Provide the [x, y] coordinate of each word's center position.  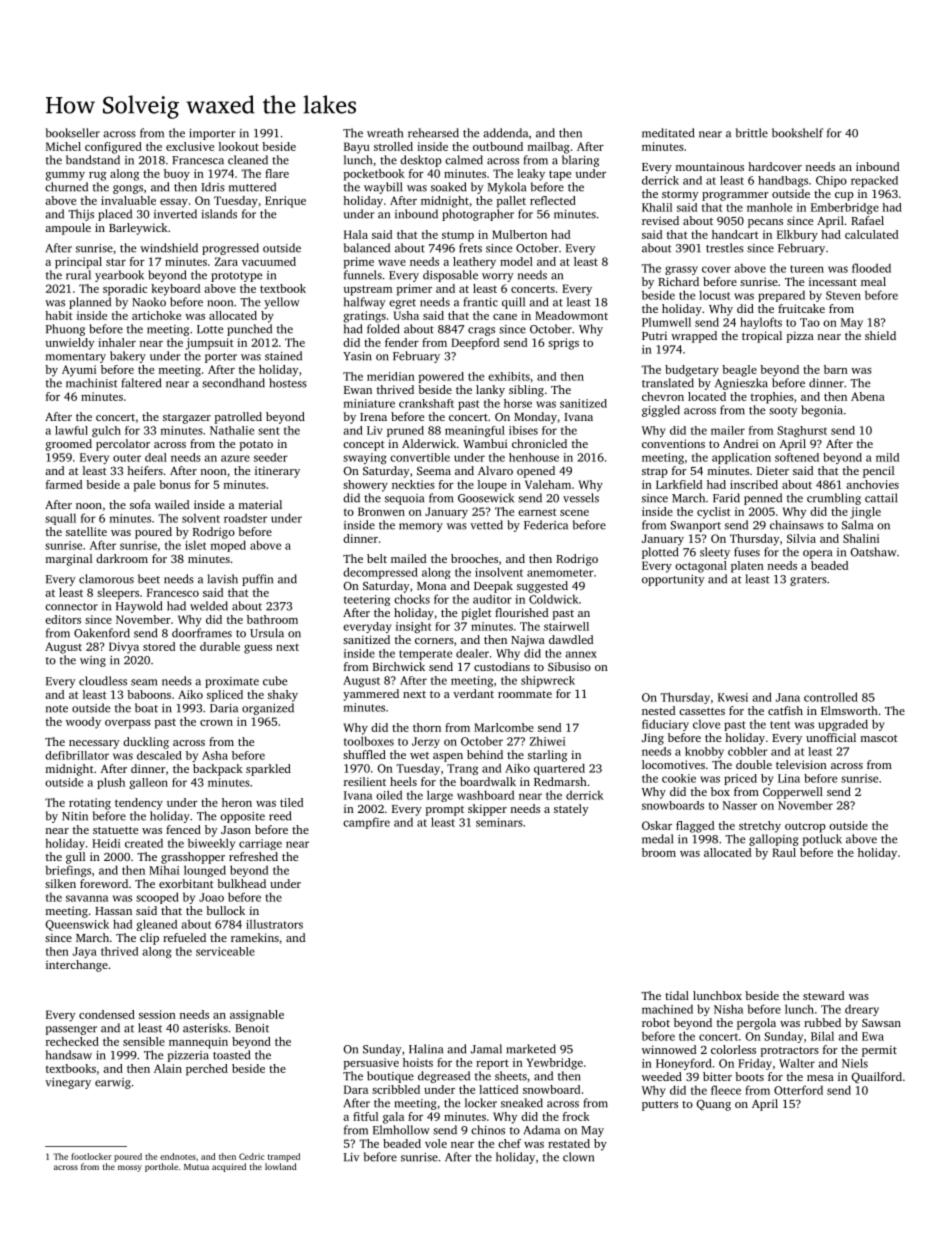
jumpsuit [209, 344]
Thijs [81, 215]
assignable [257, 1016]
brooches [474, 558]
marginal [69, 560]
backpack [218, 770]
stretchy [760, 827]
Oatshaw [874, 552]
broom [659, 852]
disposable [450, 276]
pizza [800, 337]
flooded [871, 268]
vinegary [68, 1083]
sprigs [563, 344]
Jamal [486, 1049]
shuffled [364, 754]
